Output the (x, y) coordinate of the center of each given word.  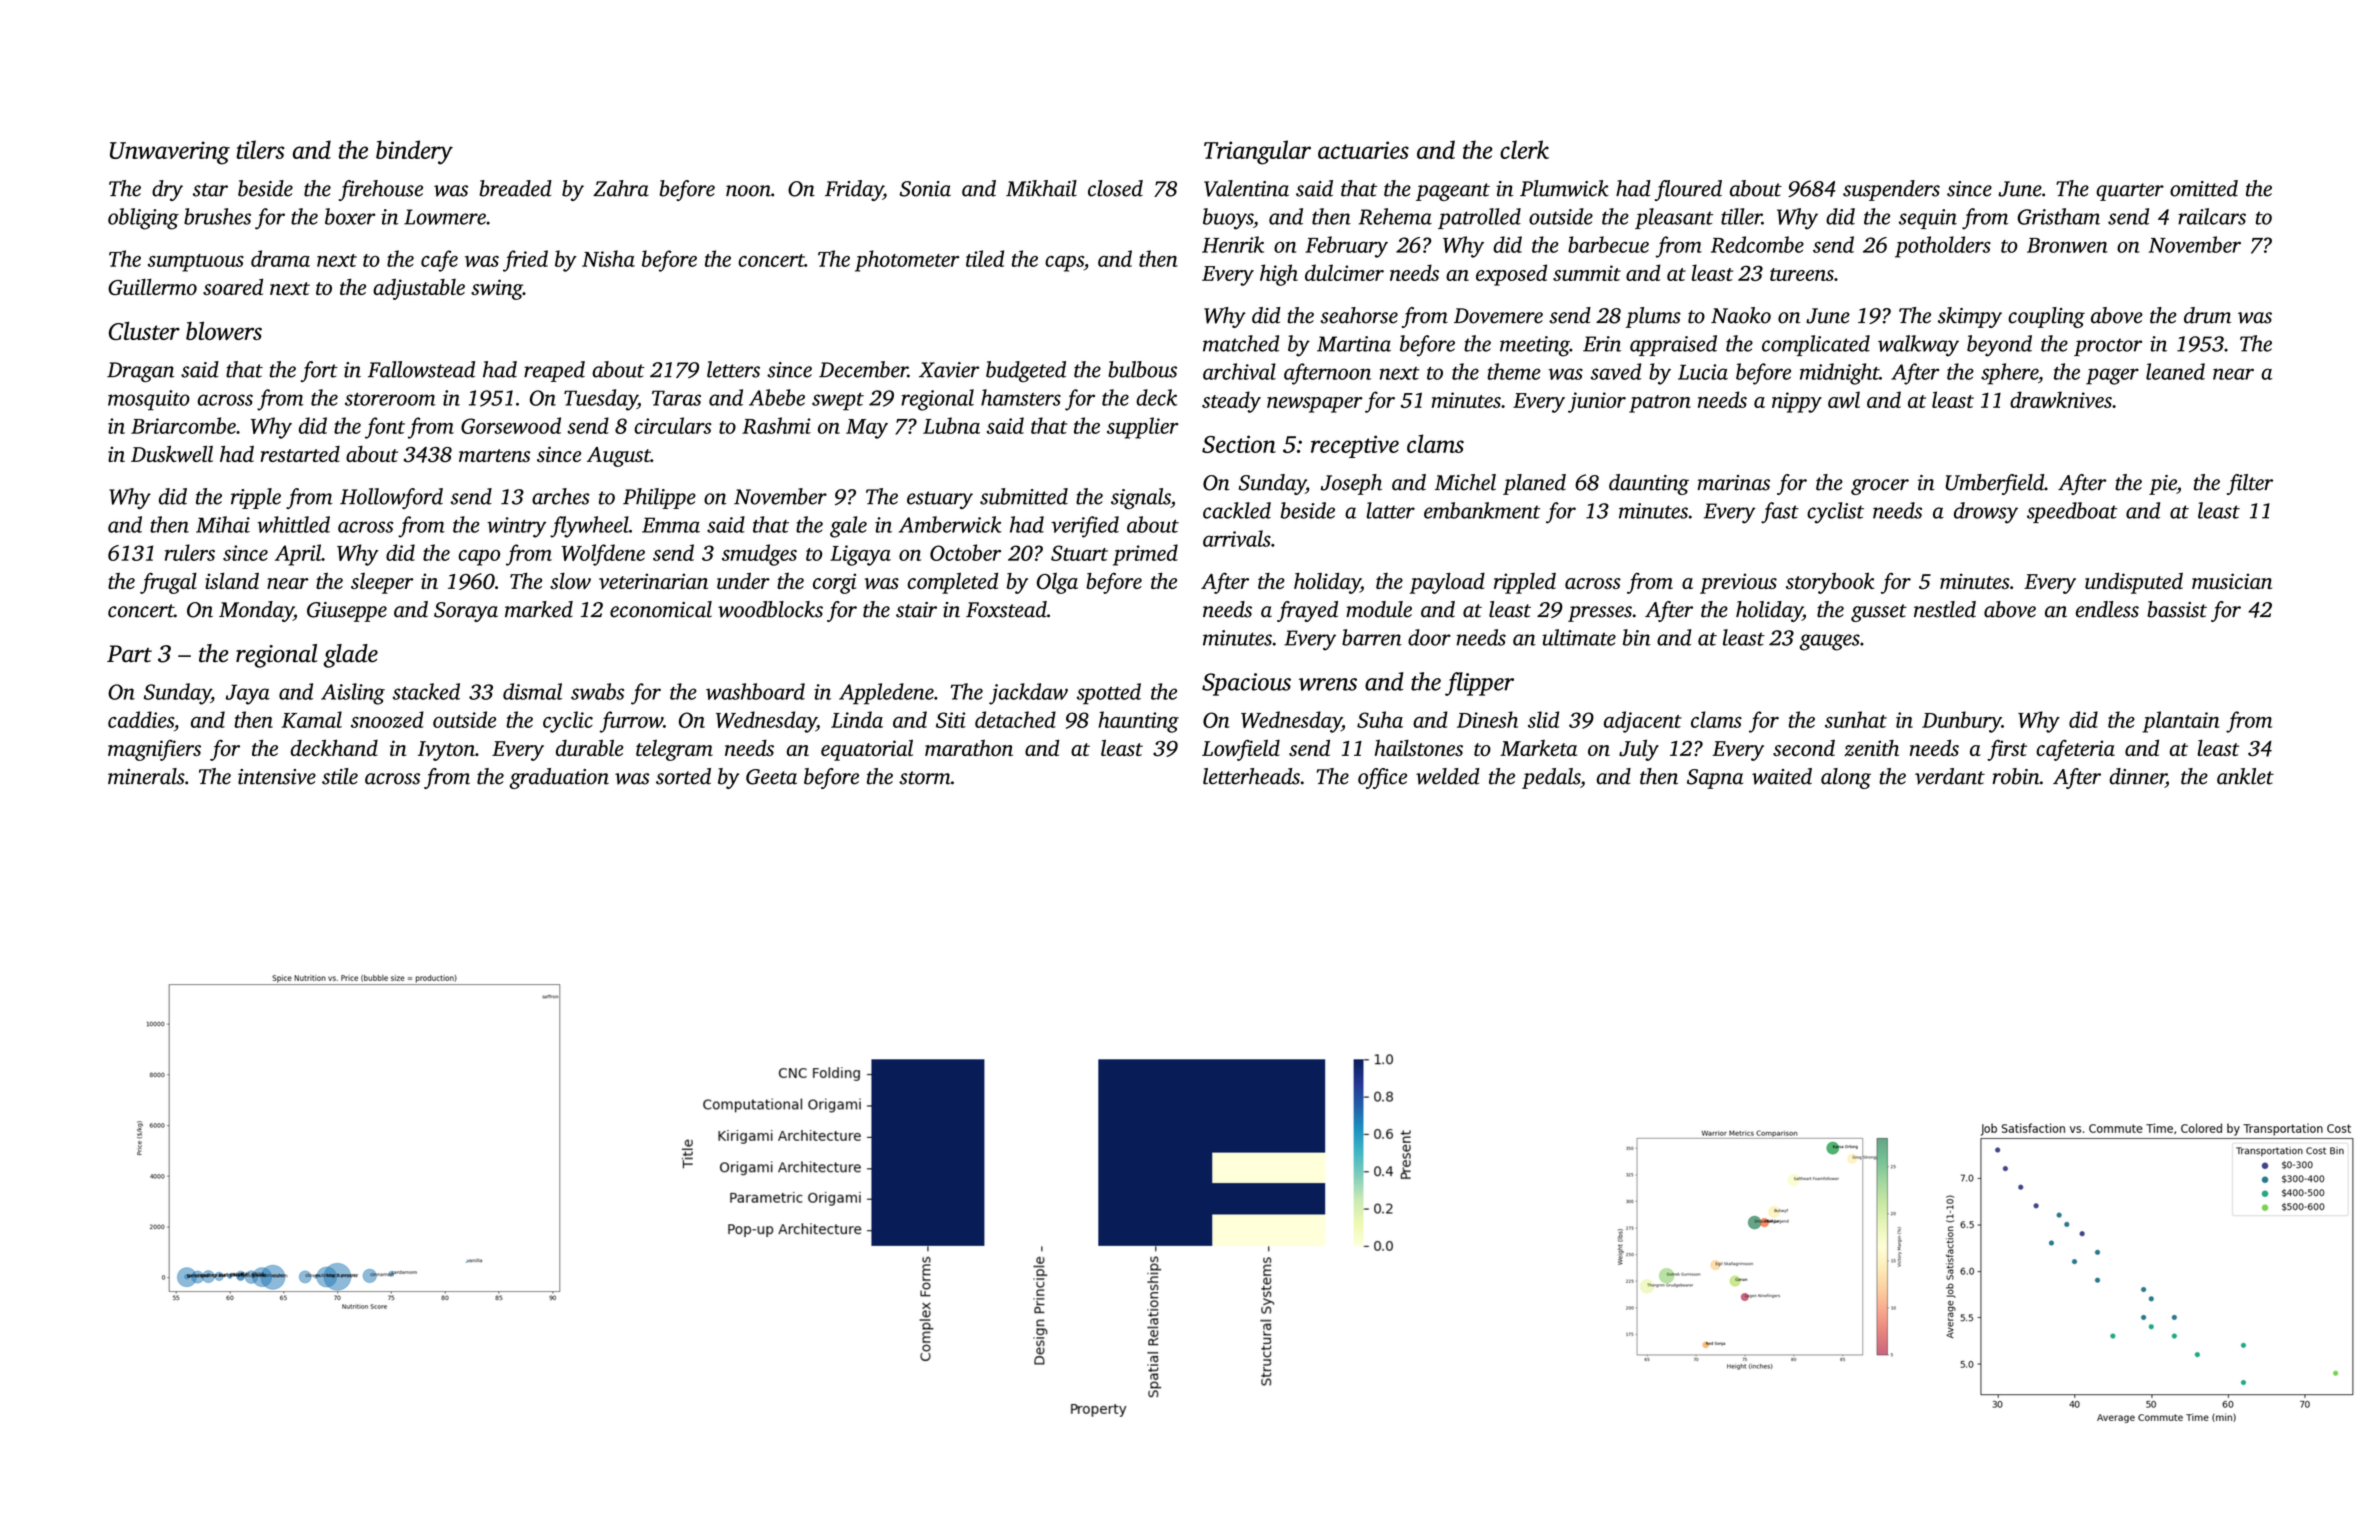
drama (280, 258)
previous (1738, 583)
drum (2207, 315)
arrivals (1237, 538)
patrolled (1479, 218)
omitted (2204, 188)
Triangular (1257, 152)
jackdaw (1028, 694)
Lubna (951, 425)
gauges (1829, 642)
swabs (597, 691)
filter (2250, 484)
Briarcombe (183, 425)
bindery (414, 152)
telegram (674, 750)
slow (570, 581)
